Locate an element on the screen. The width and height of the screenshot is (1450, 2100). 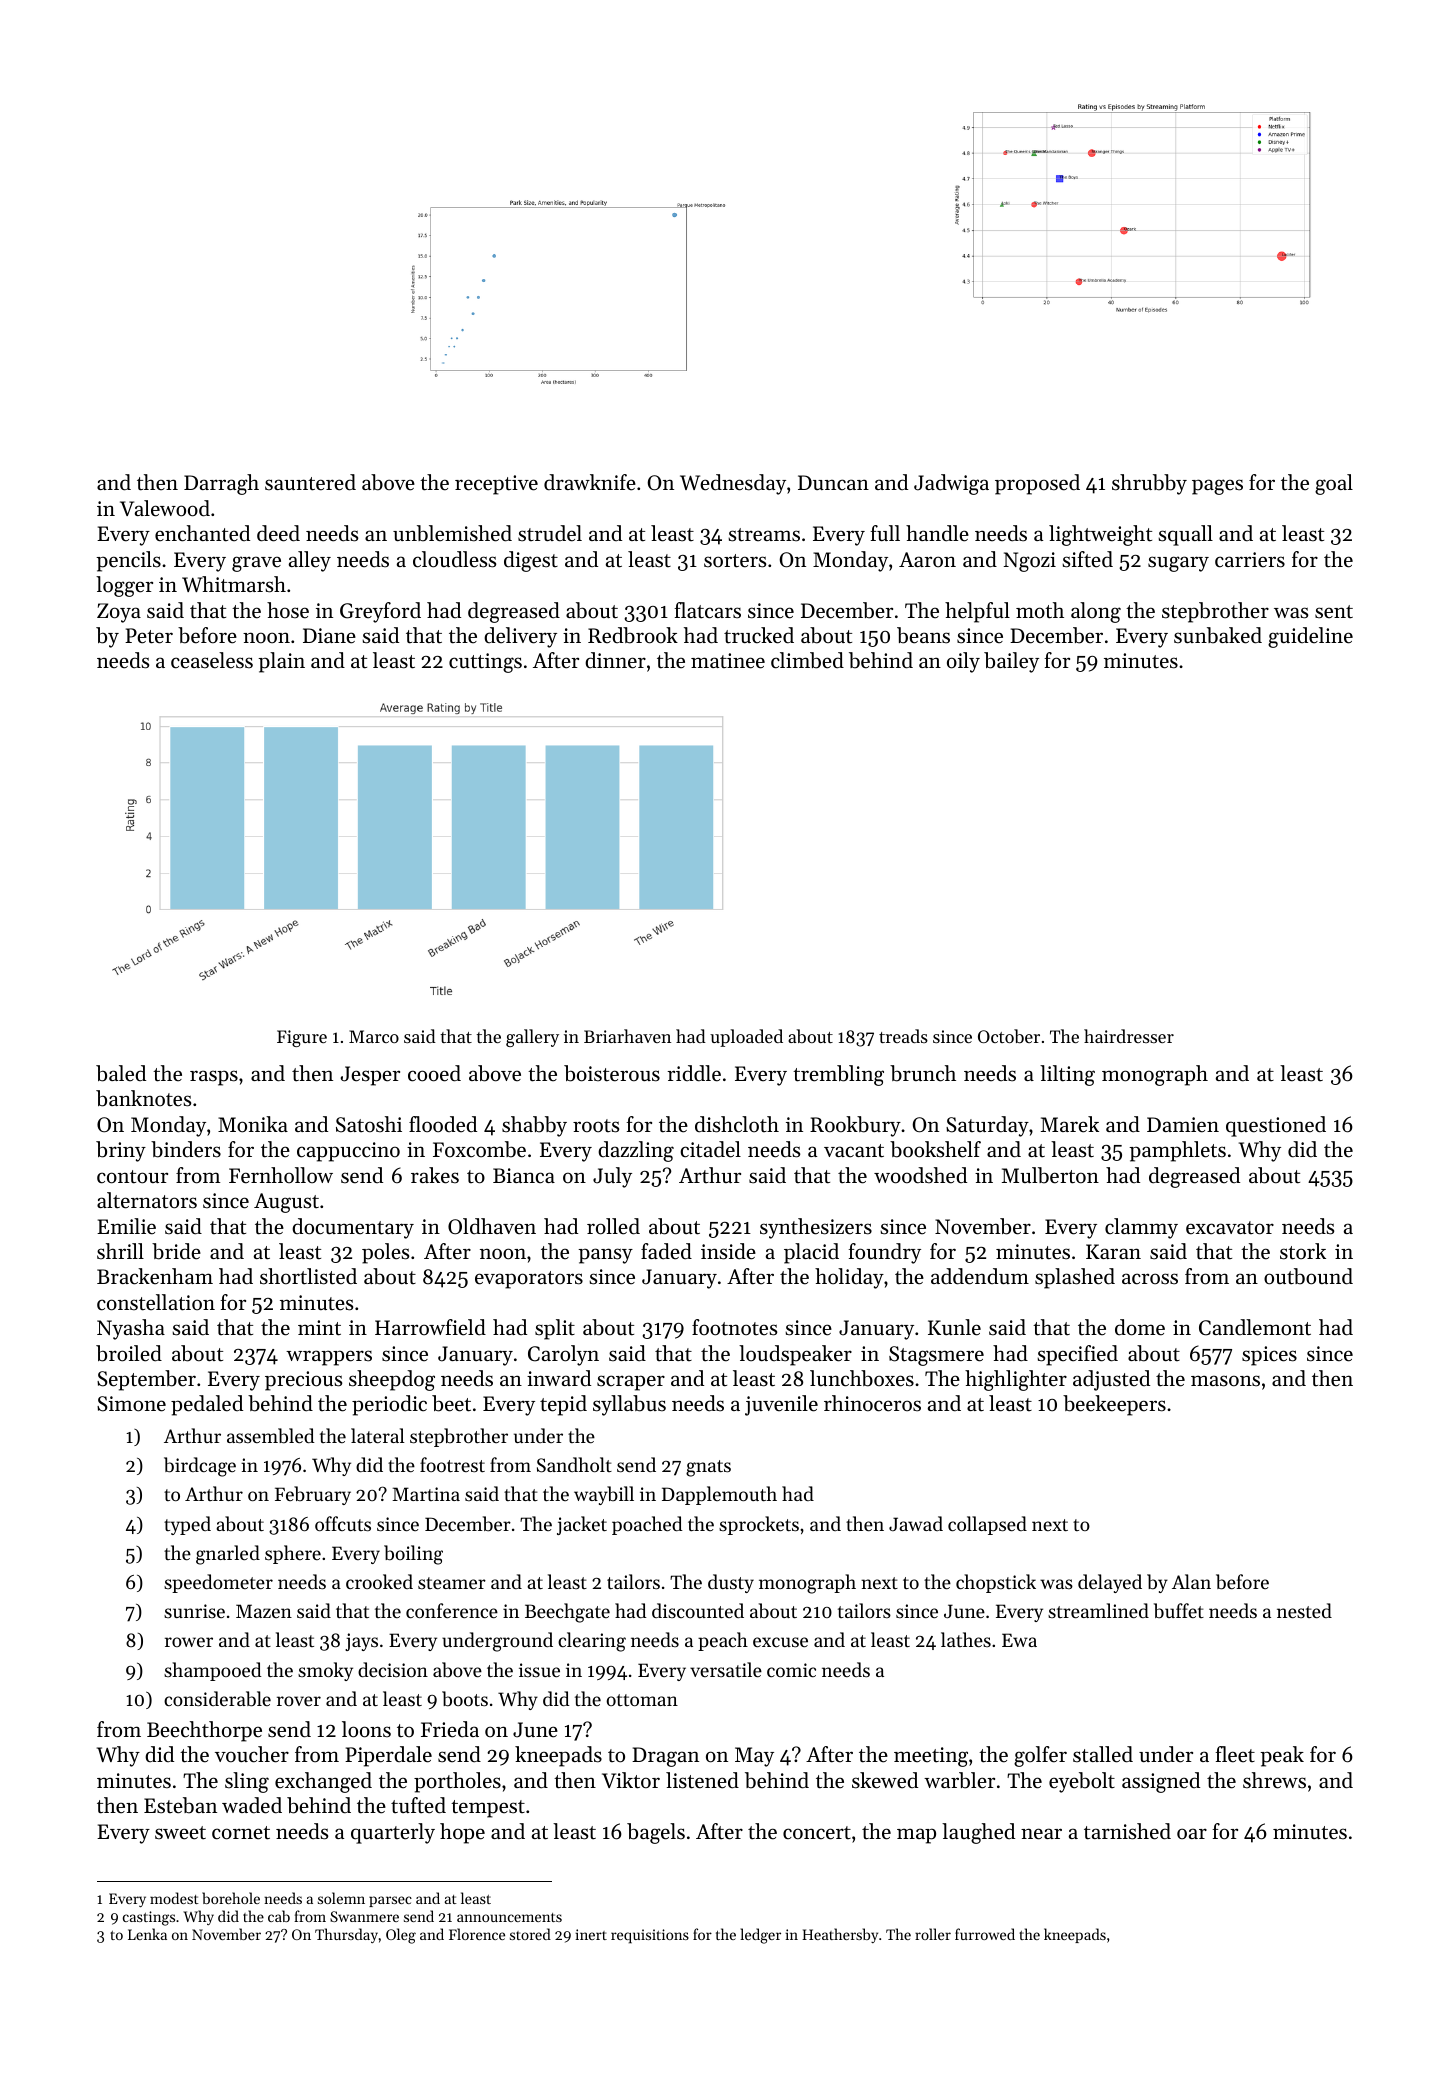
shrews is located at coordinates (1274, 1780).
